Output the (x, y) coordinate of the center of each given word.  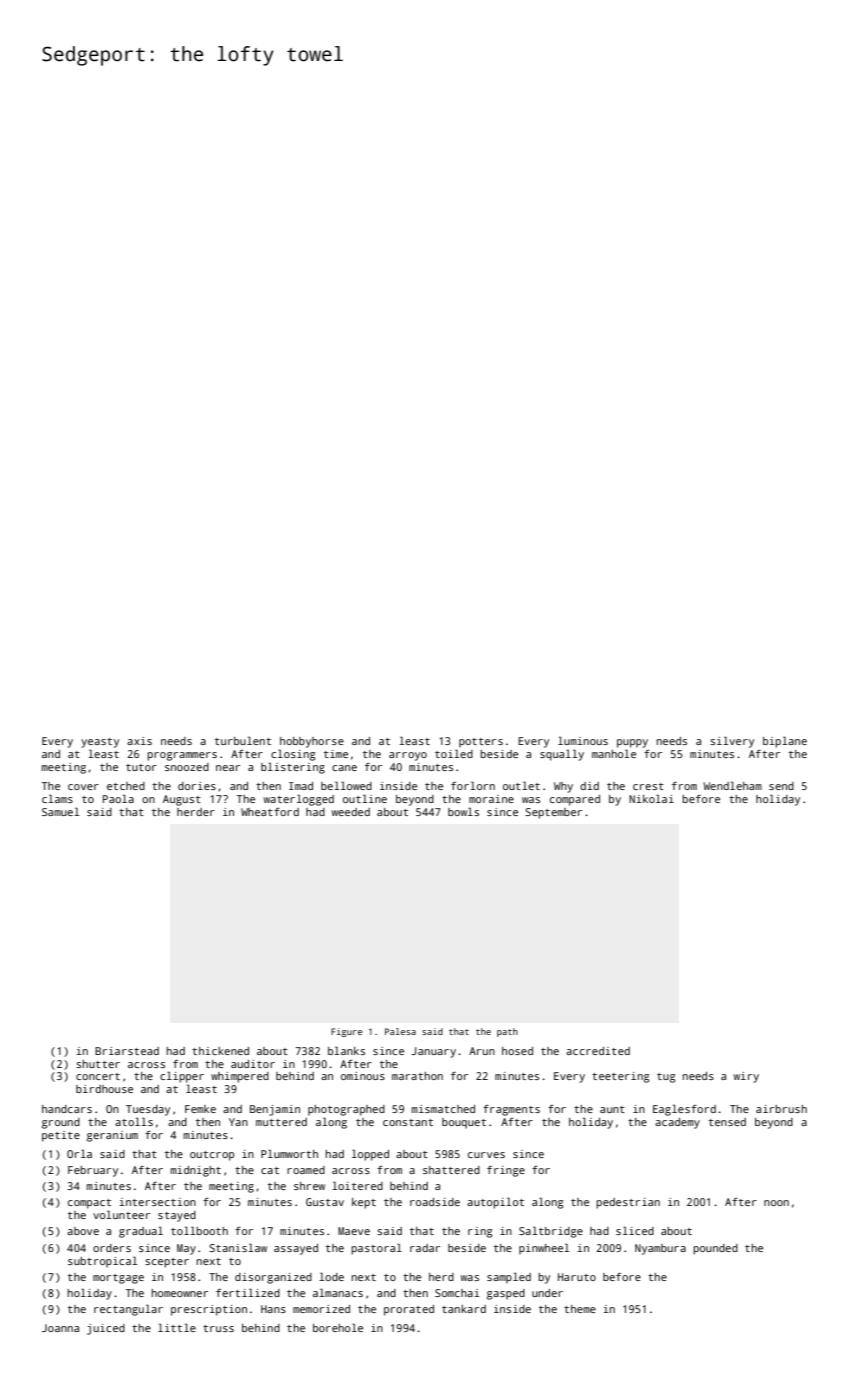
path (507, 1032)
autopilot (495, 1203)
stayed (177, 1216)
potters (481, 743)
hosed (517, 1051)
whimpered (240, 1077)
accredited (598, 1051)
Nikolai (651, 798)
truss (218, 1328)
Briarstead (127, 1051)
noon (776, 1203)
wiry (746, 1077)
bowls (463, 811)
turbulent (243, 740)
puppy (632, 743)
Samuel (60, 811)
